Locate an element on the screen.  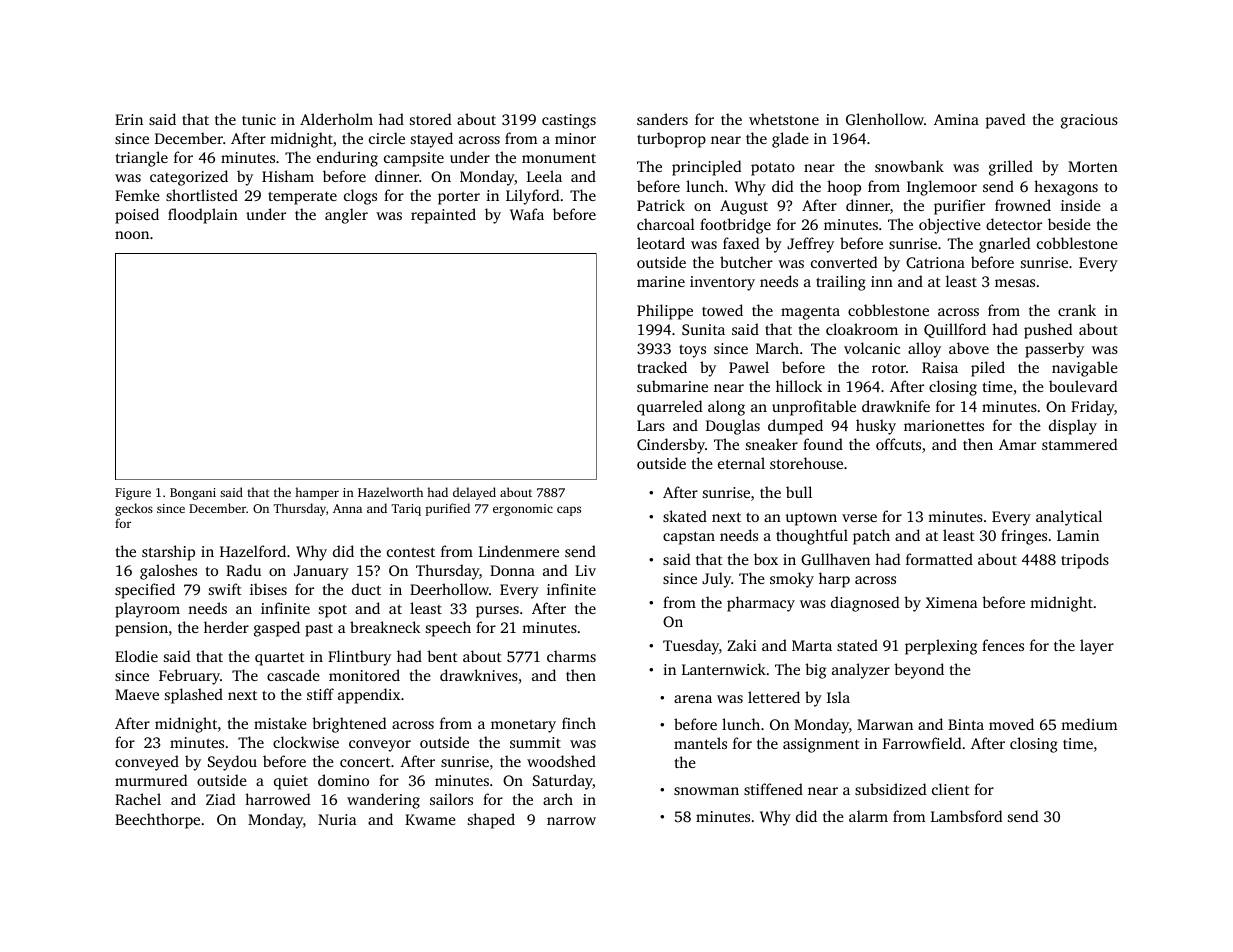
principled is located at coordinates (706, 168).
